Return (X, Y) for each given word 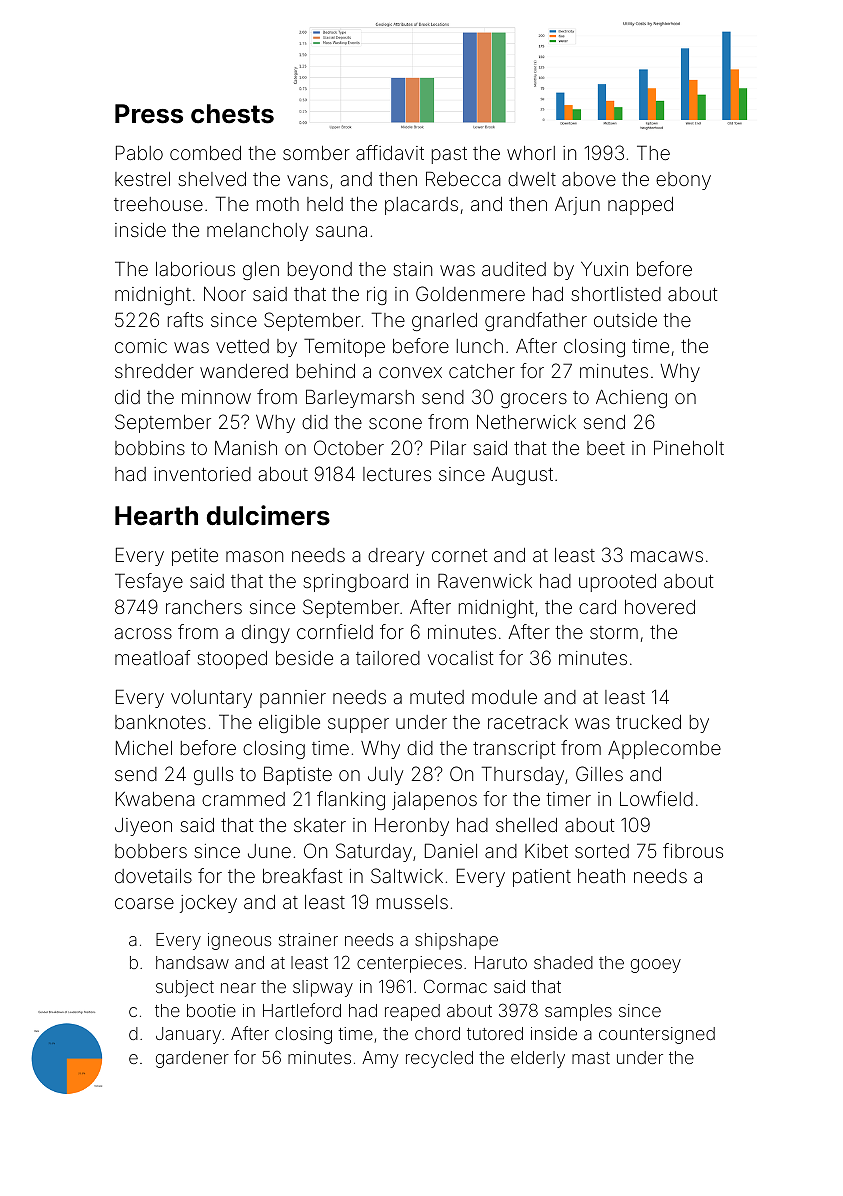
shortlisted (616, 294)
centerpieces (409, 964)
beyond (320, 271)
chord (437, 1033)
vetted (242, 346)
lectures (397, 474)
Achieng (631, 399)
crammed (243, 799)
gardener (192, 1059)
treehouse (158, 204)
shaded (563, 962)
